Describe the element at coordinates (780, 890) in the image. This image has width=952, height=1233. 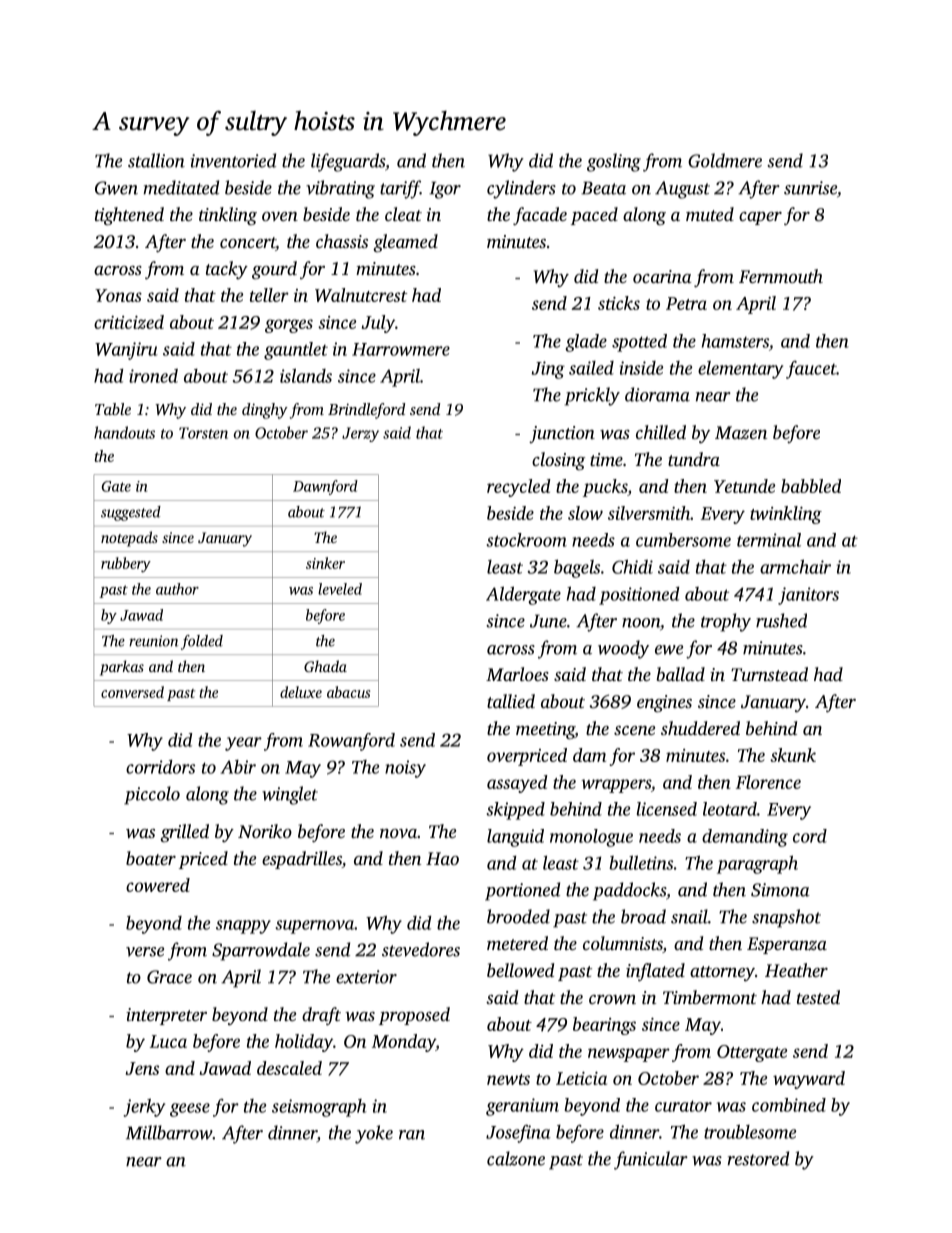
I see `Simona` at that location.
